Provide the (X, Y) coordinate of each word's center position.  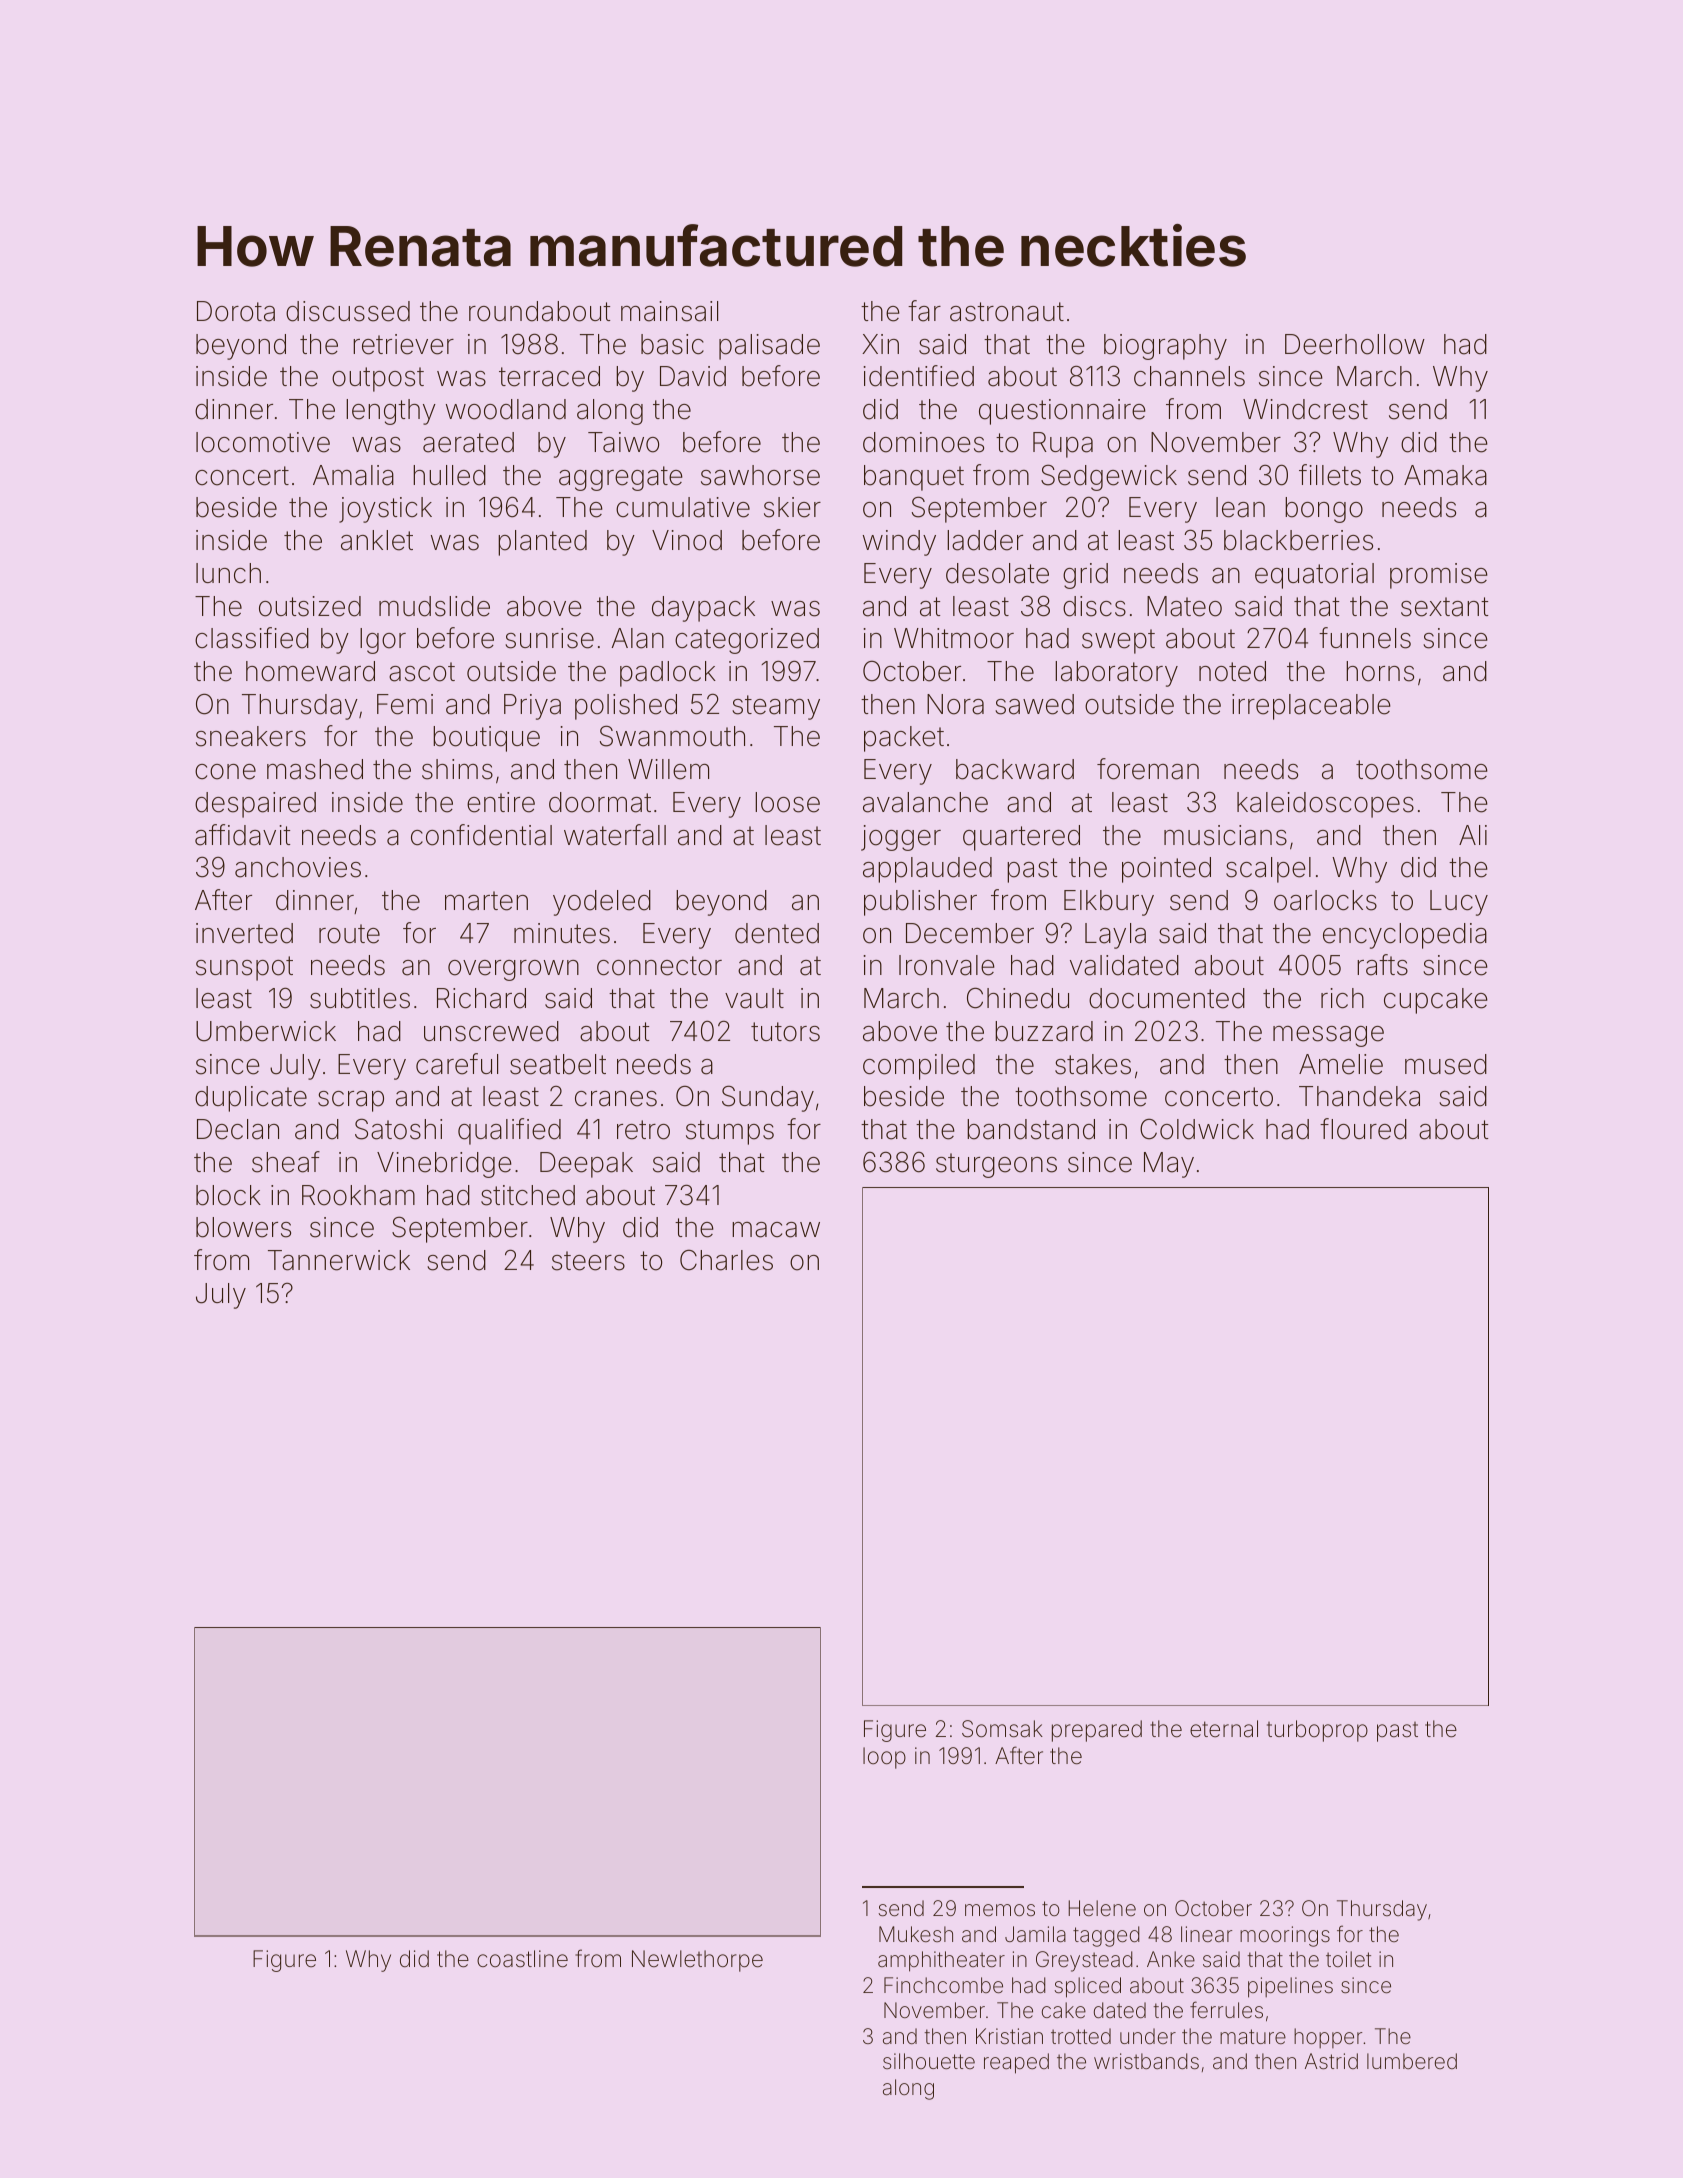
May (1169, 1165)
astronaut (1007, 312)
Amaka (1445, 475)
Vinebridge (444, 1165)
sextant (1444, 607)
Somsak (1002, 1729)
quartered (1021, 838)
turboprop (1317, 1731)
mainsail (669, 311)
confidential (481, 835)
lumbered (1412, 2061)
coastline (522, 1959)
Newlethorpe (697, 1961)
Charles (726, 1260)
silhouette (929, 2061)
